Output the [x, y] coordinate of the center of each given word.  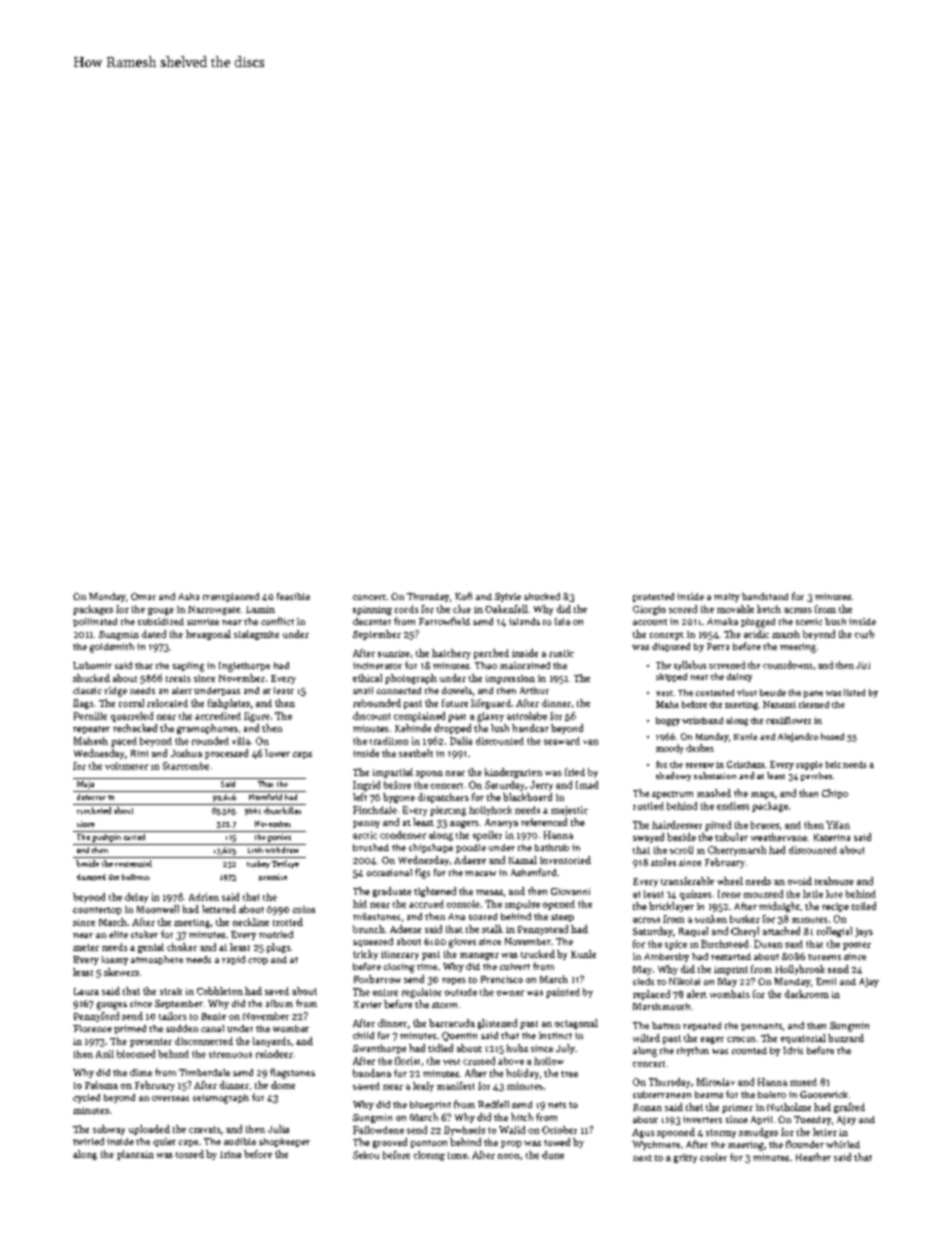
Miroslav [716, 1082]
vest [451, 1062]
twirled [88, 1141]
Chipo [835, 794]
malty [727, 597]
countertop [97, 911]
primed [130, 1029]
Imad [587, 785]
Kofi [463, 596]
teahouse [834, 881]
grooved [390, 1143]
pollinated [95, 622]
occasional [389, 872]
